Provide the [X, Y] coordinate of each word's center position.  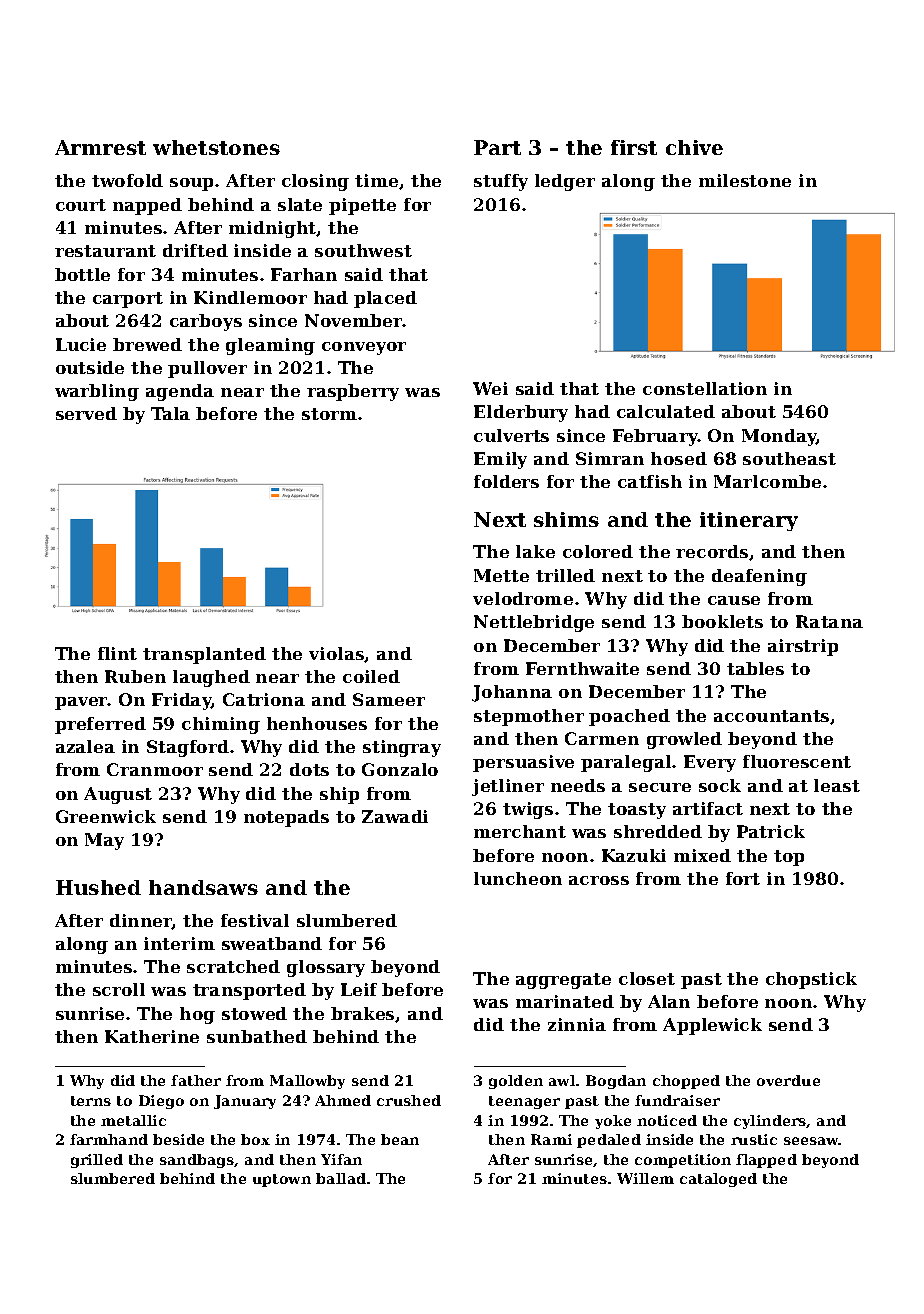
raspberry [353, 392]
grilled [97, 1161]
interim [179, 943]
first [634, 147]
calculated [666, 411]
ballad [341, 1178]
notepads [286, 818]
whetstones [216, 147]
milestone [745, 180]
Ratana [829, 621]
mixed [702, 855]
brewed [147, 344]
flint [117, 653]
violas [337, 654]
